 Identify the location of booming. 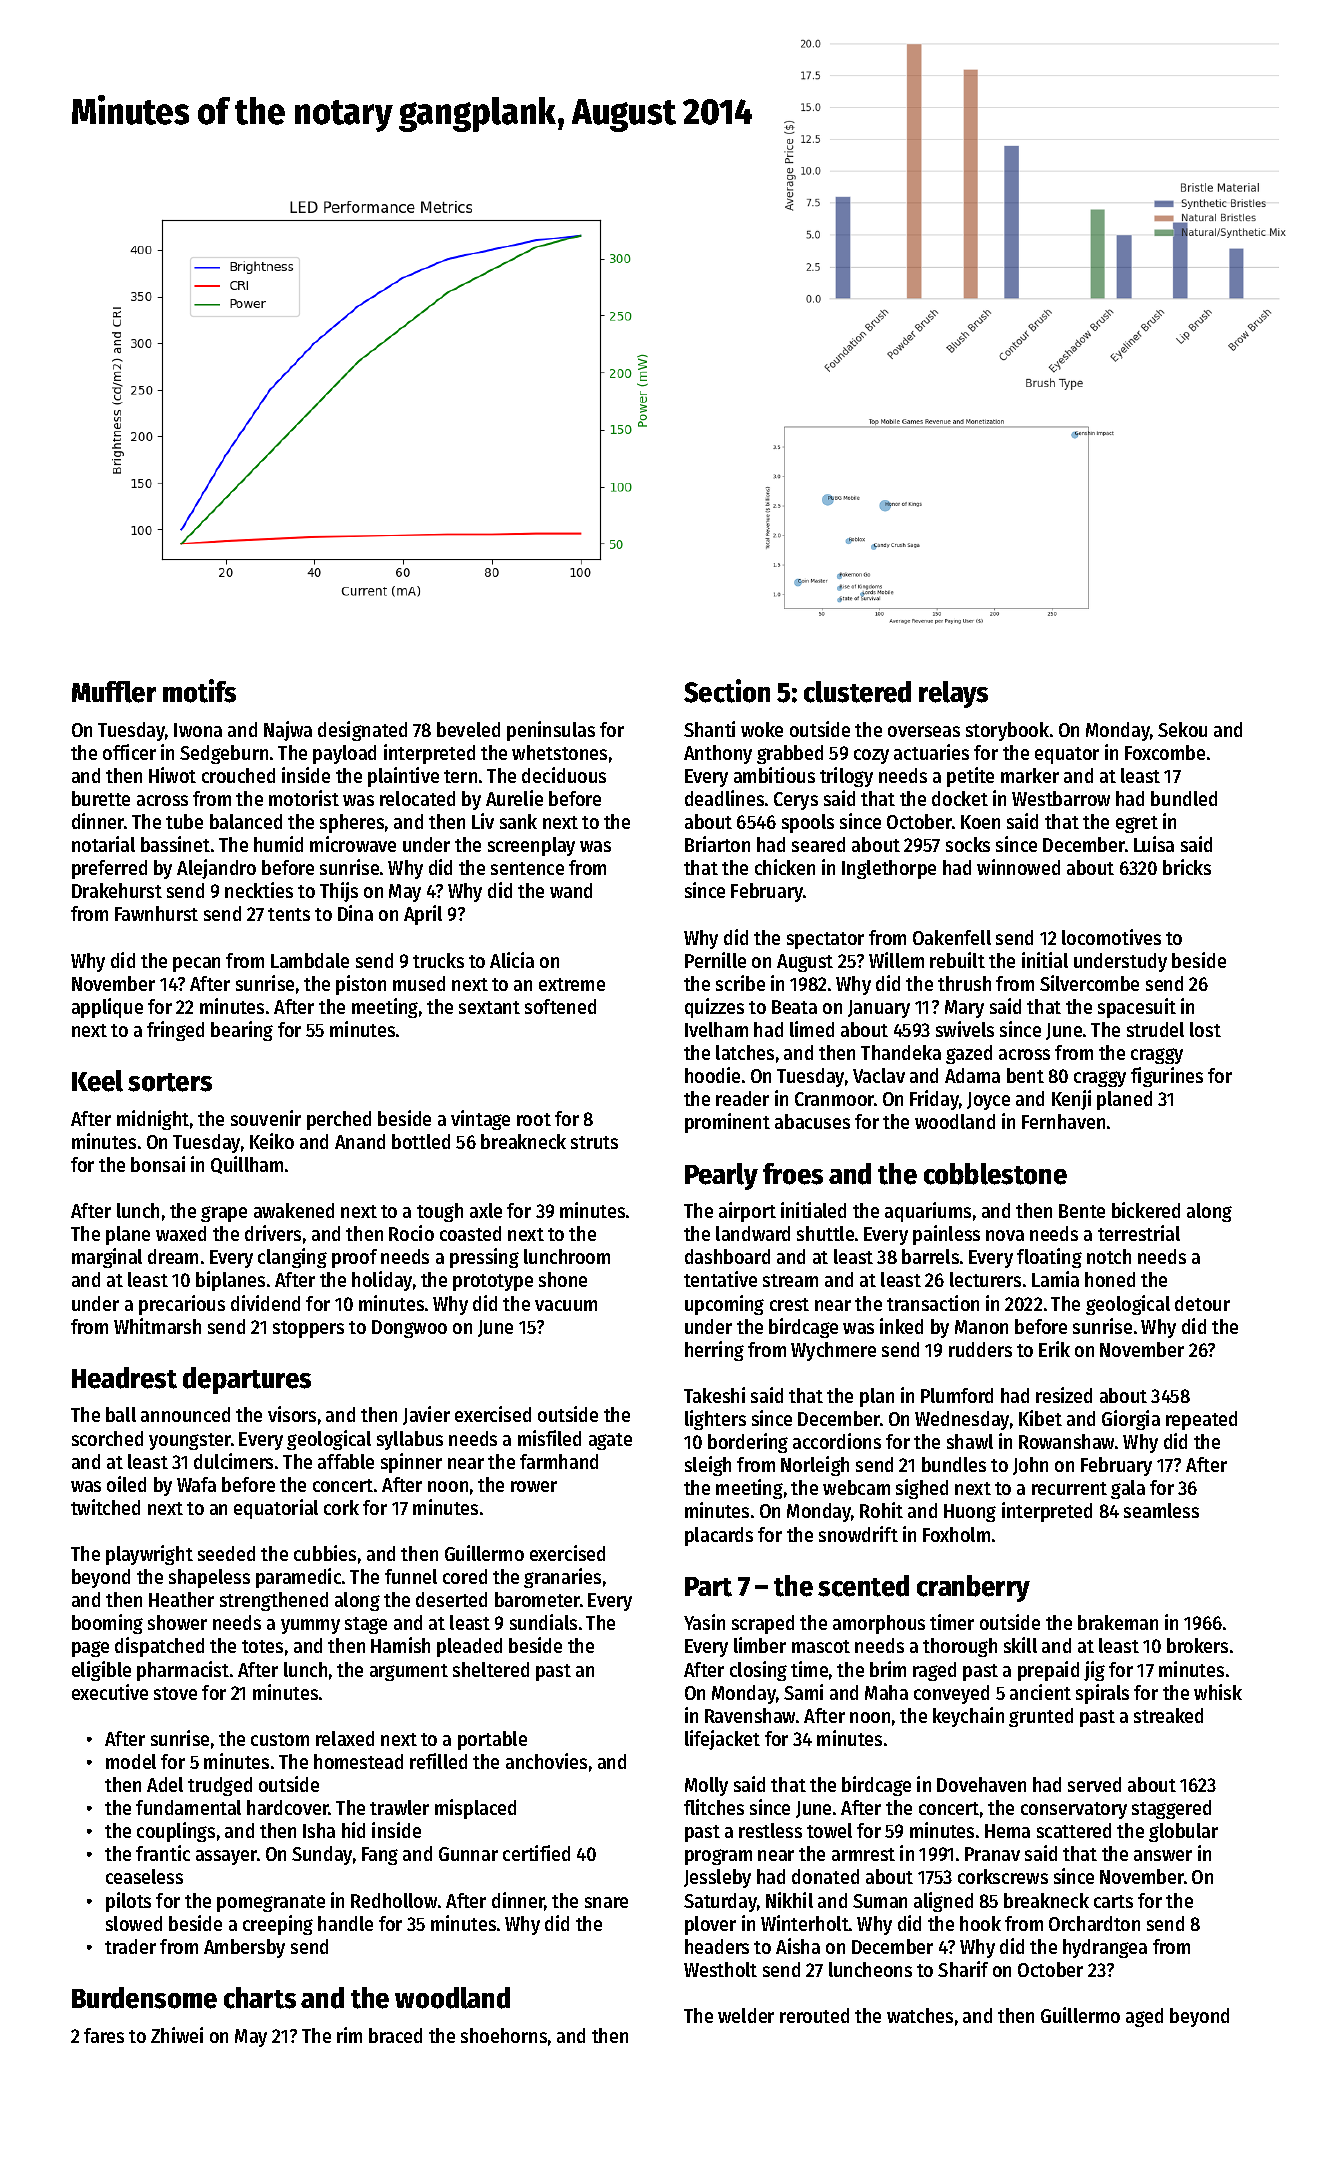
(107, 1624).
